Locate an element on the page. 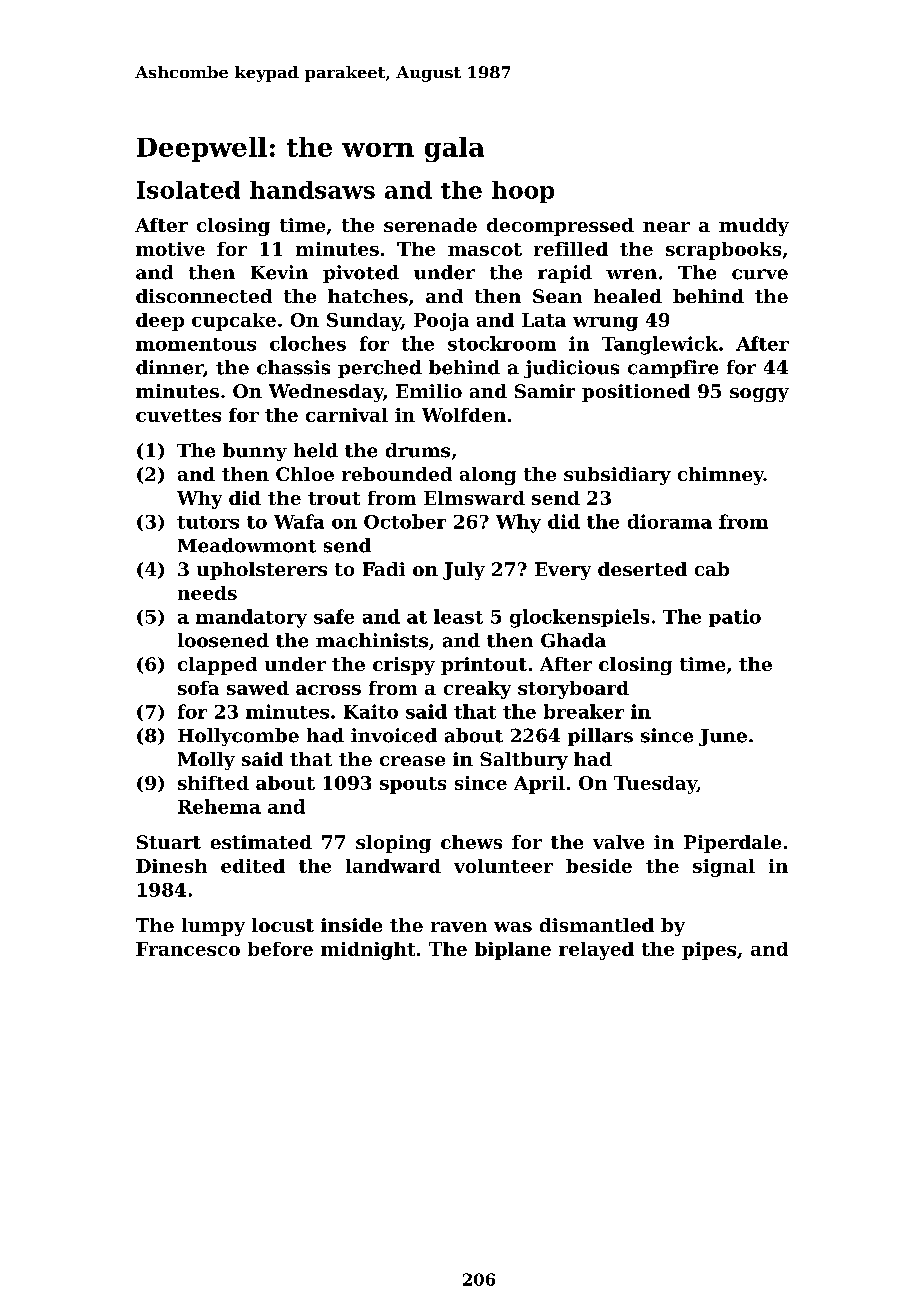 The height and width of the document is (1314, 924). patio is located at coordinates (735, 618).
